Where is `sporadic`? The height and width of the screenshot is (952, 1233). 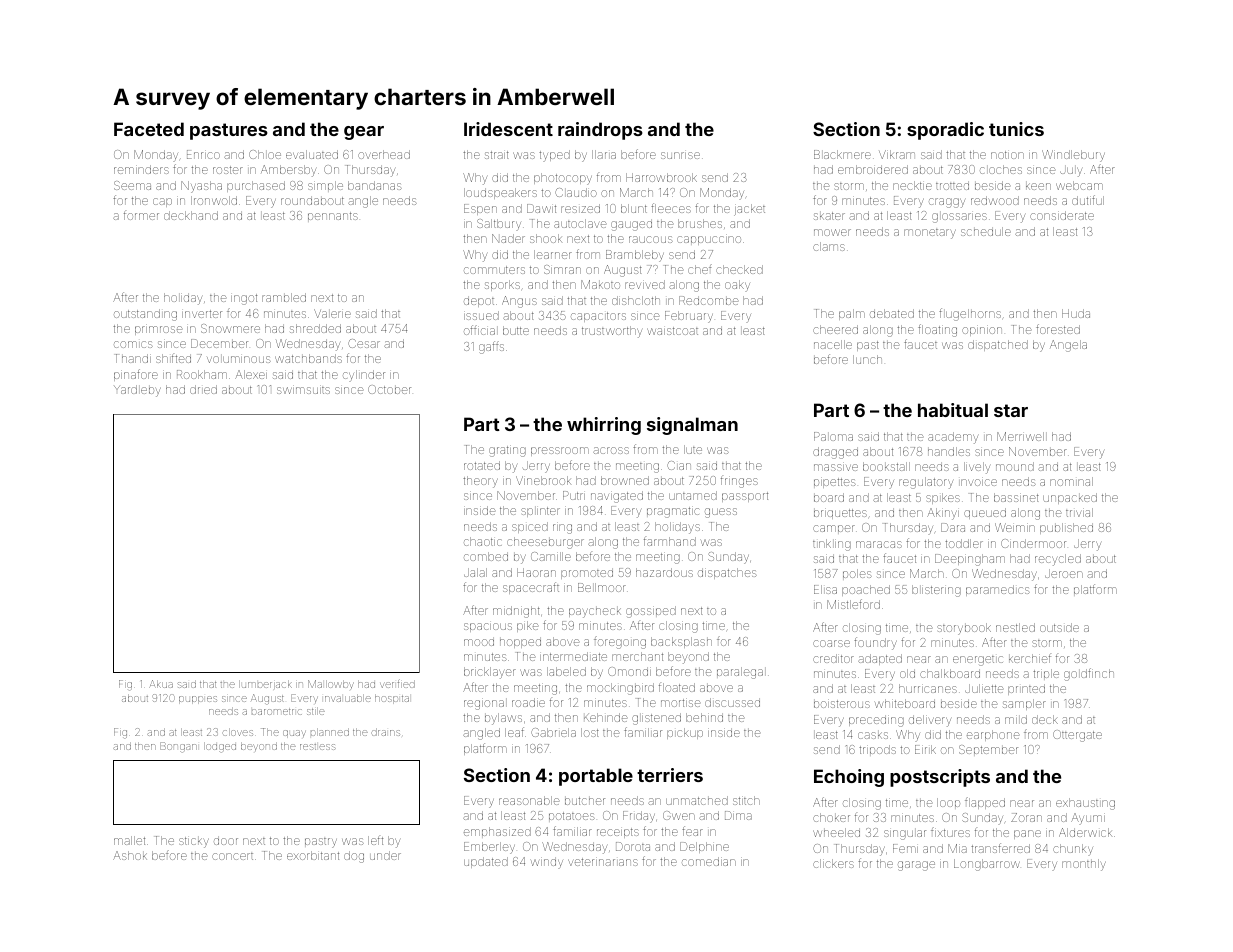
sporadic is located at coordinates (945, 131).
